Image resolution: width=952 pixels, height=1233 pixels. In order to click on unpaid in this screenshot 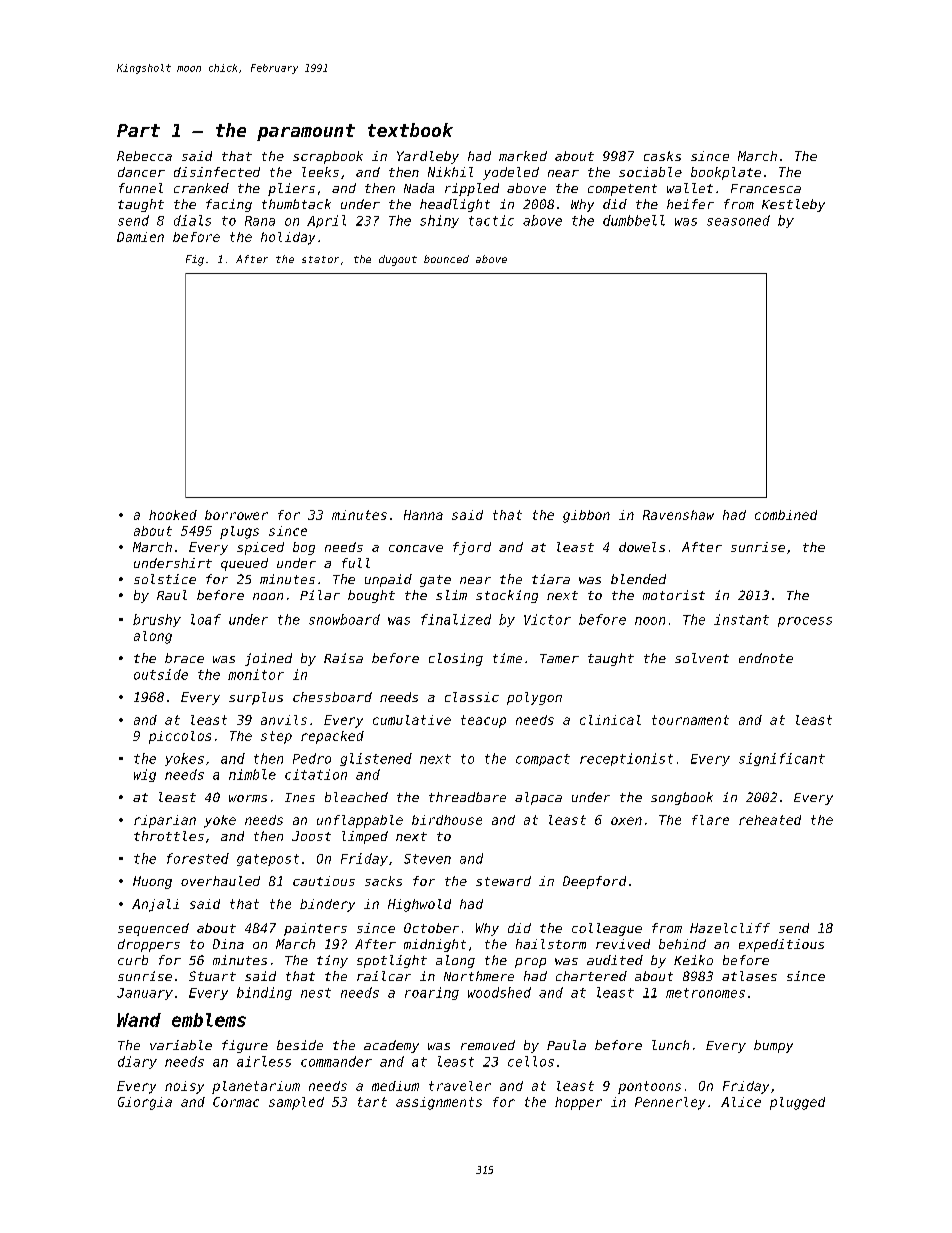, I will do `click(388, 580)`.
